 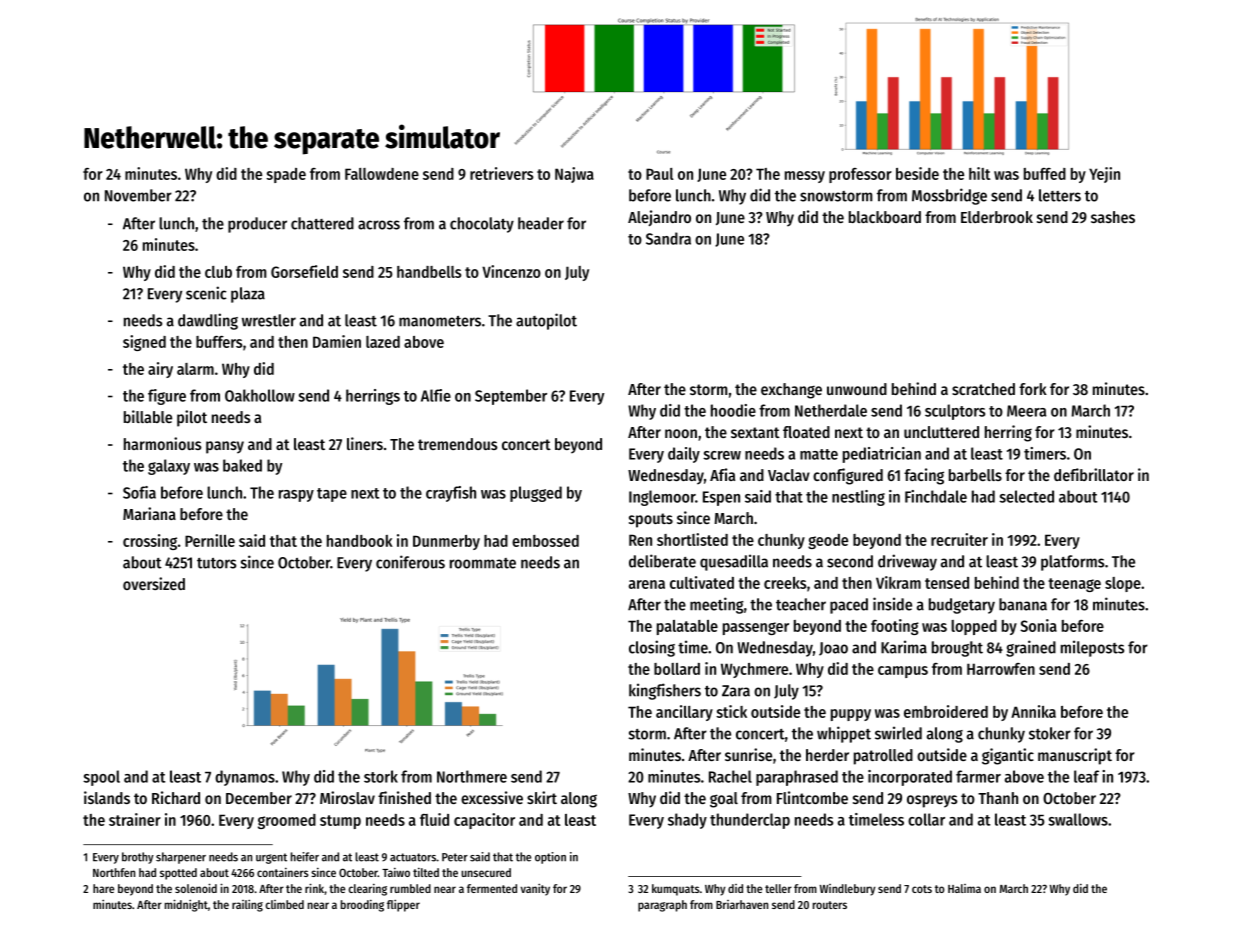 What do you see at coordinates (1026, 411) in the image?
I see `Meera` at bounding box center [1026, 411].
